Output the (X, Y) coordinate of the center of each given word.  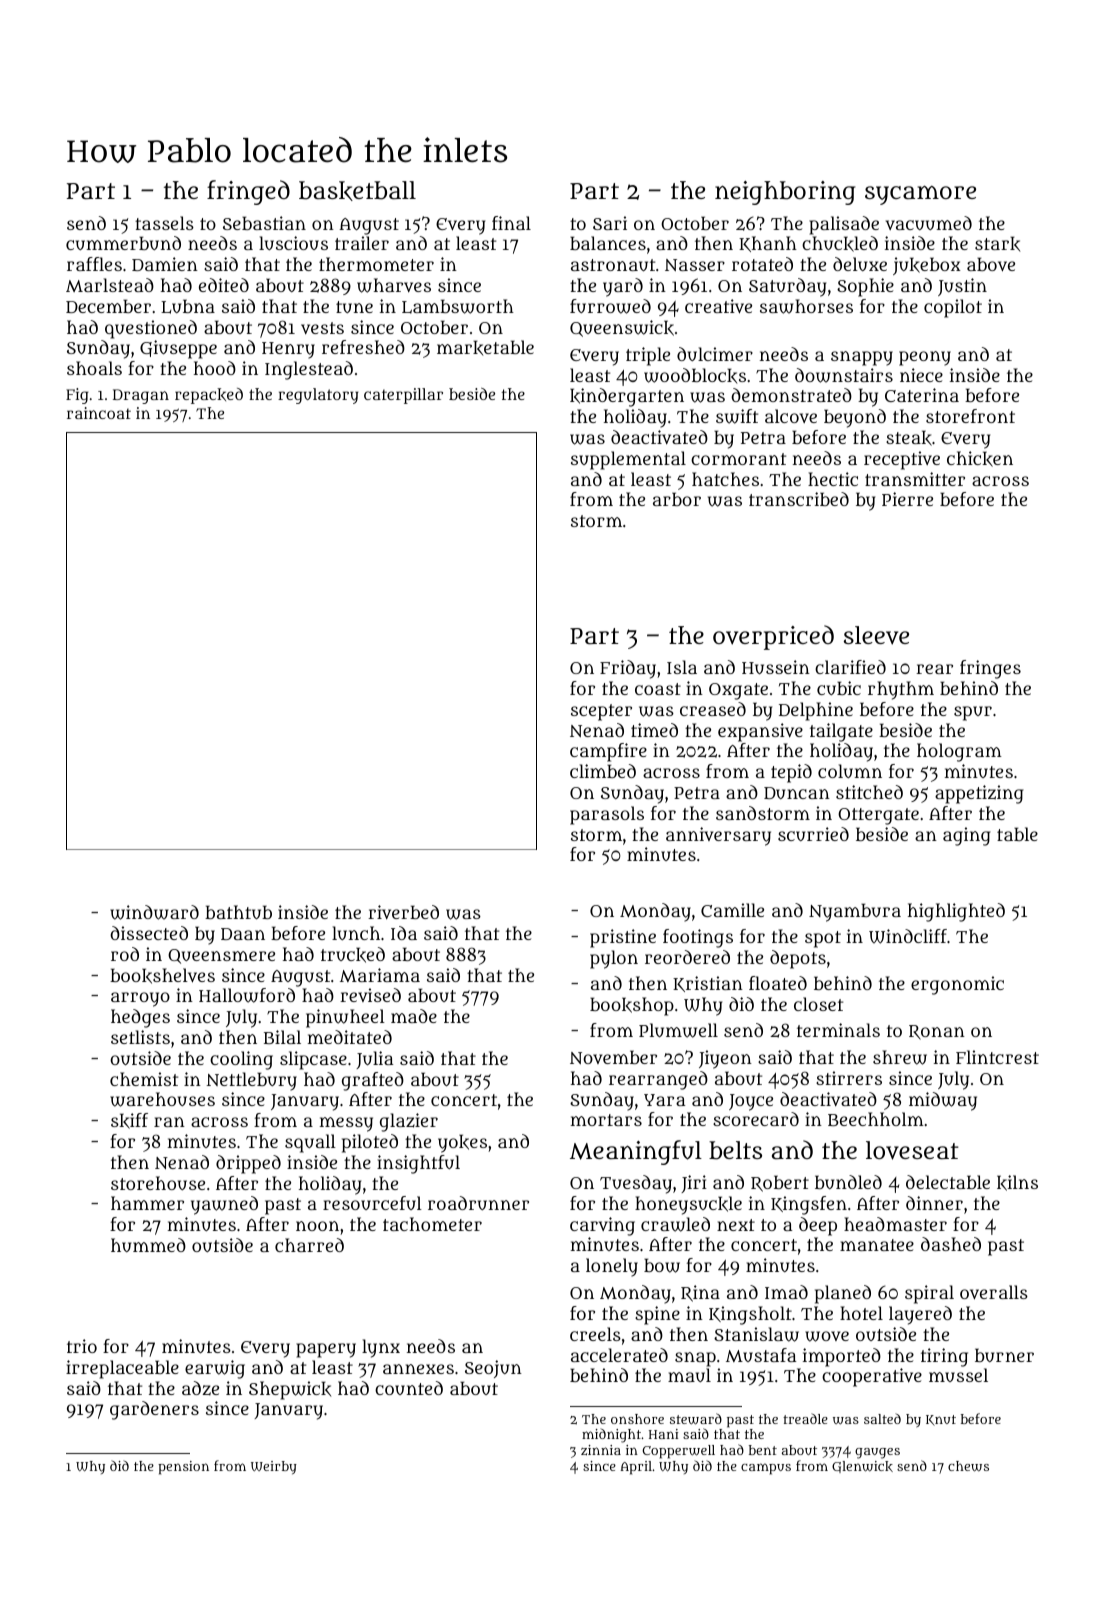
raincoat (99, 413)
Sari (610, 223)
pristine (623, 938)
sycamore (920, 195)
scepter (601, 712)
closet (818, 1004)
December (108, 306)
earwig (215, 1369)
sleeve (876, 635)
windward (154, 912)
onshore (637, 1419)
